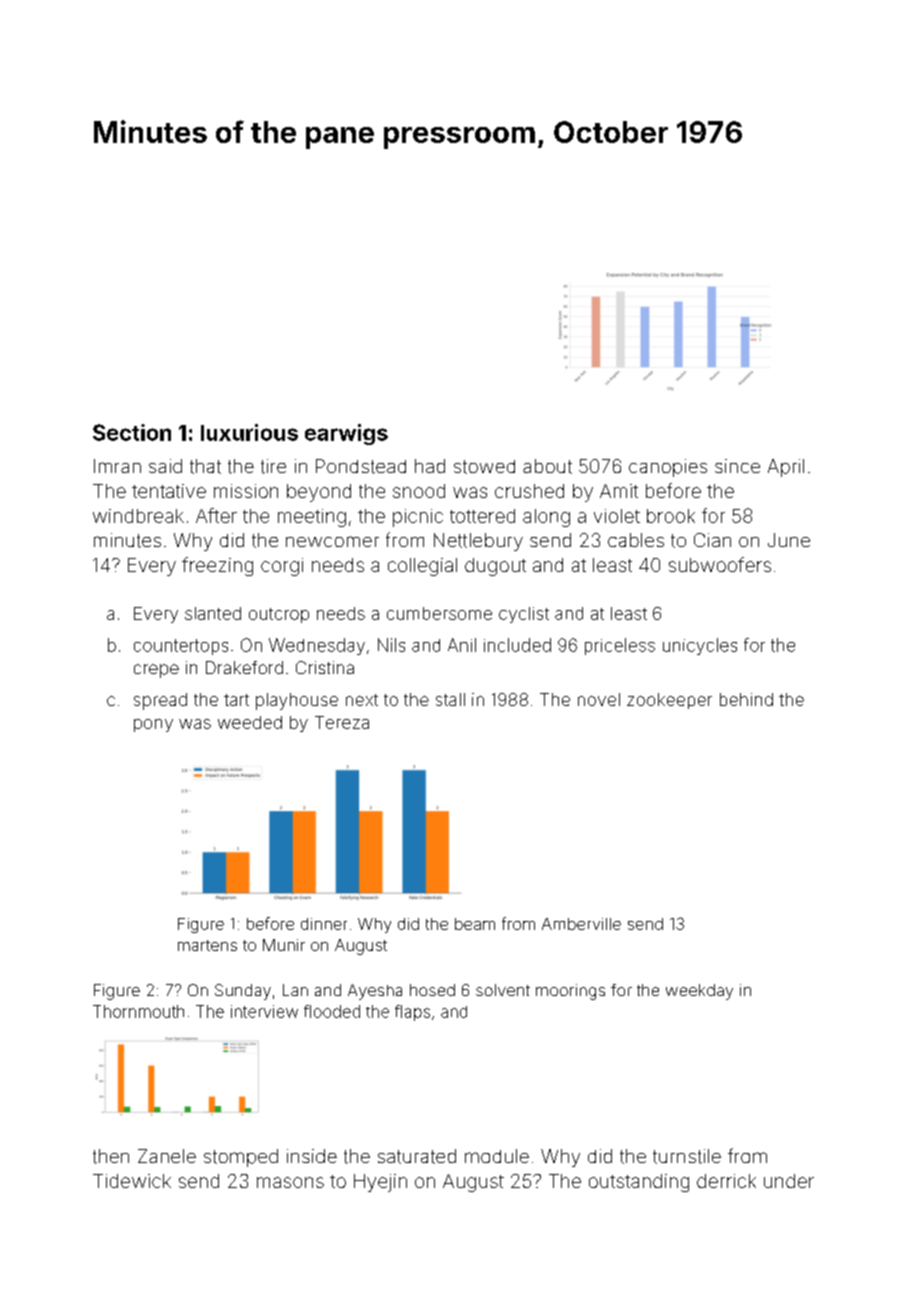  I want to click on slanted, so click(213, 613).
